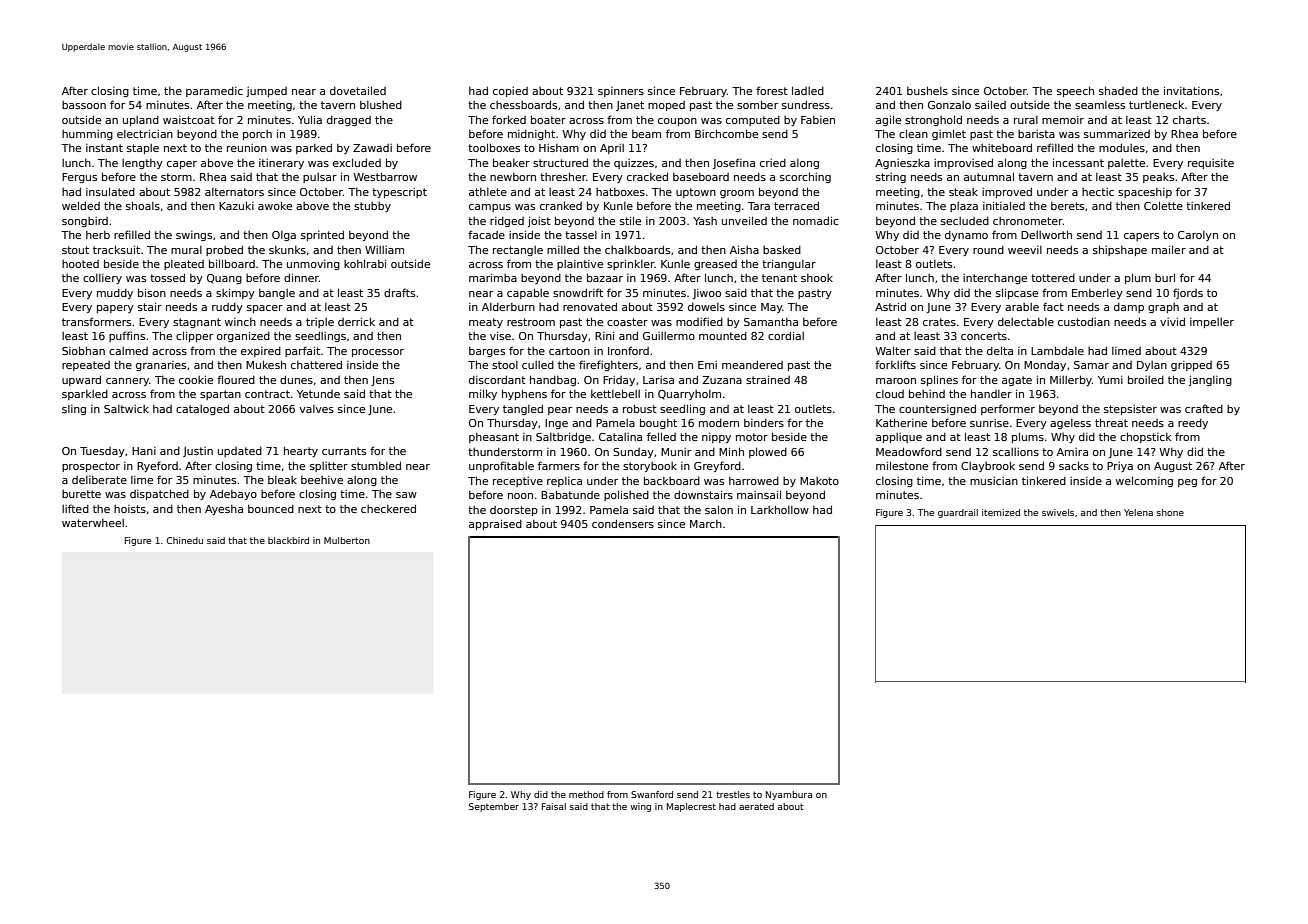 The height and width of the screenshot is (924, 1308). Describe the element at coordinates (214, 92) in the screenshot. I see `paramedic` at that location.
